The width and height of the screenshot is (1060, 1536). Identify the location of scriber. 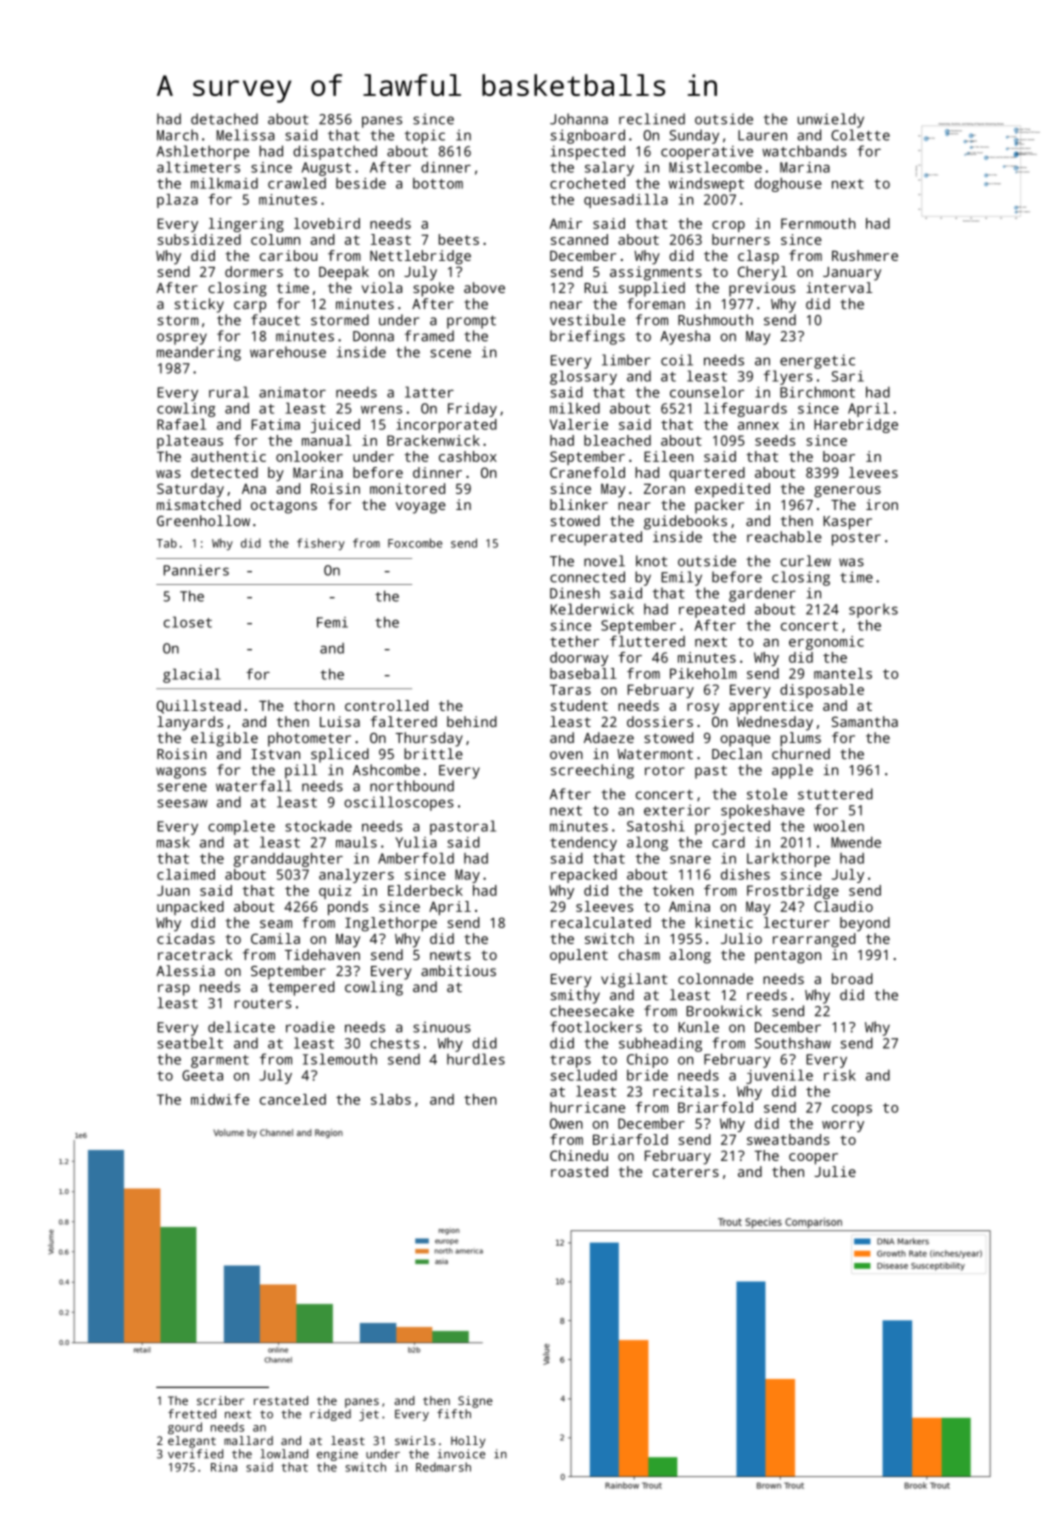
(220, 1400).
